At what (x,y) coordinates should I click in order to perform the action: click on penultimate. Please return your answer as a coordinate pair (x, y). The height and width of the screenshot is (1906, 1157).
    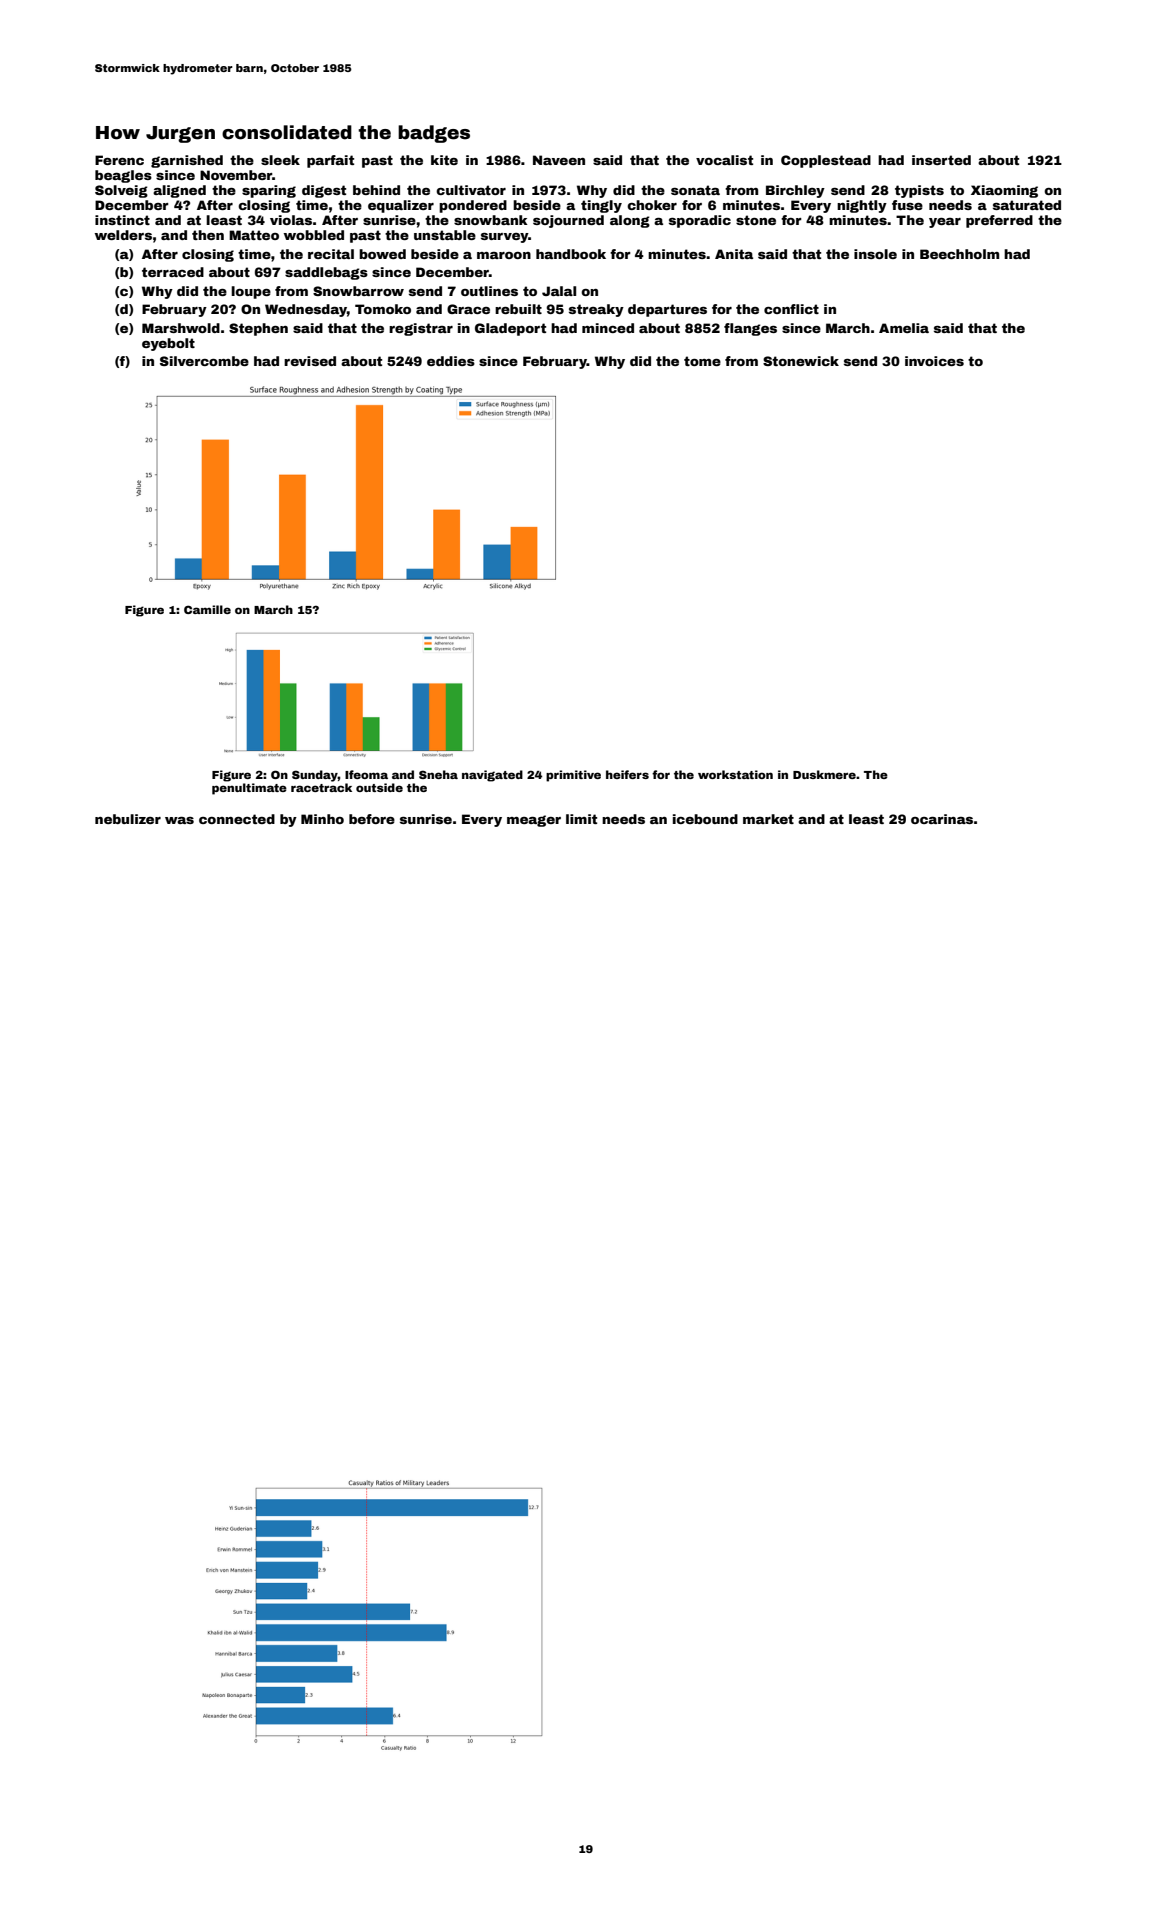
    Looking at the image, I should click on (249, 789).
